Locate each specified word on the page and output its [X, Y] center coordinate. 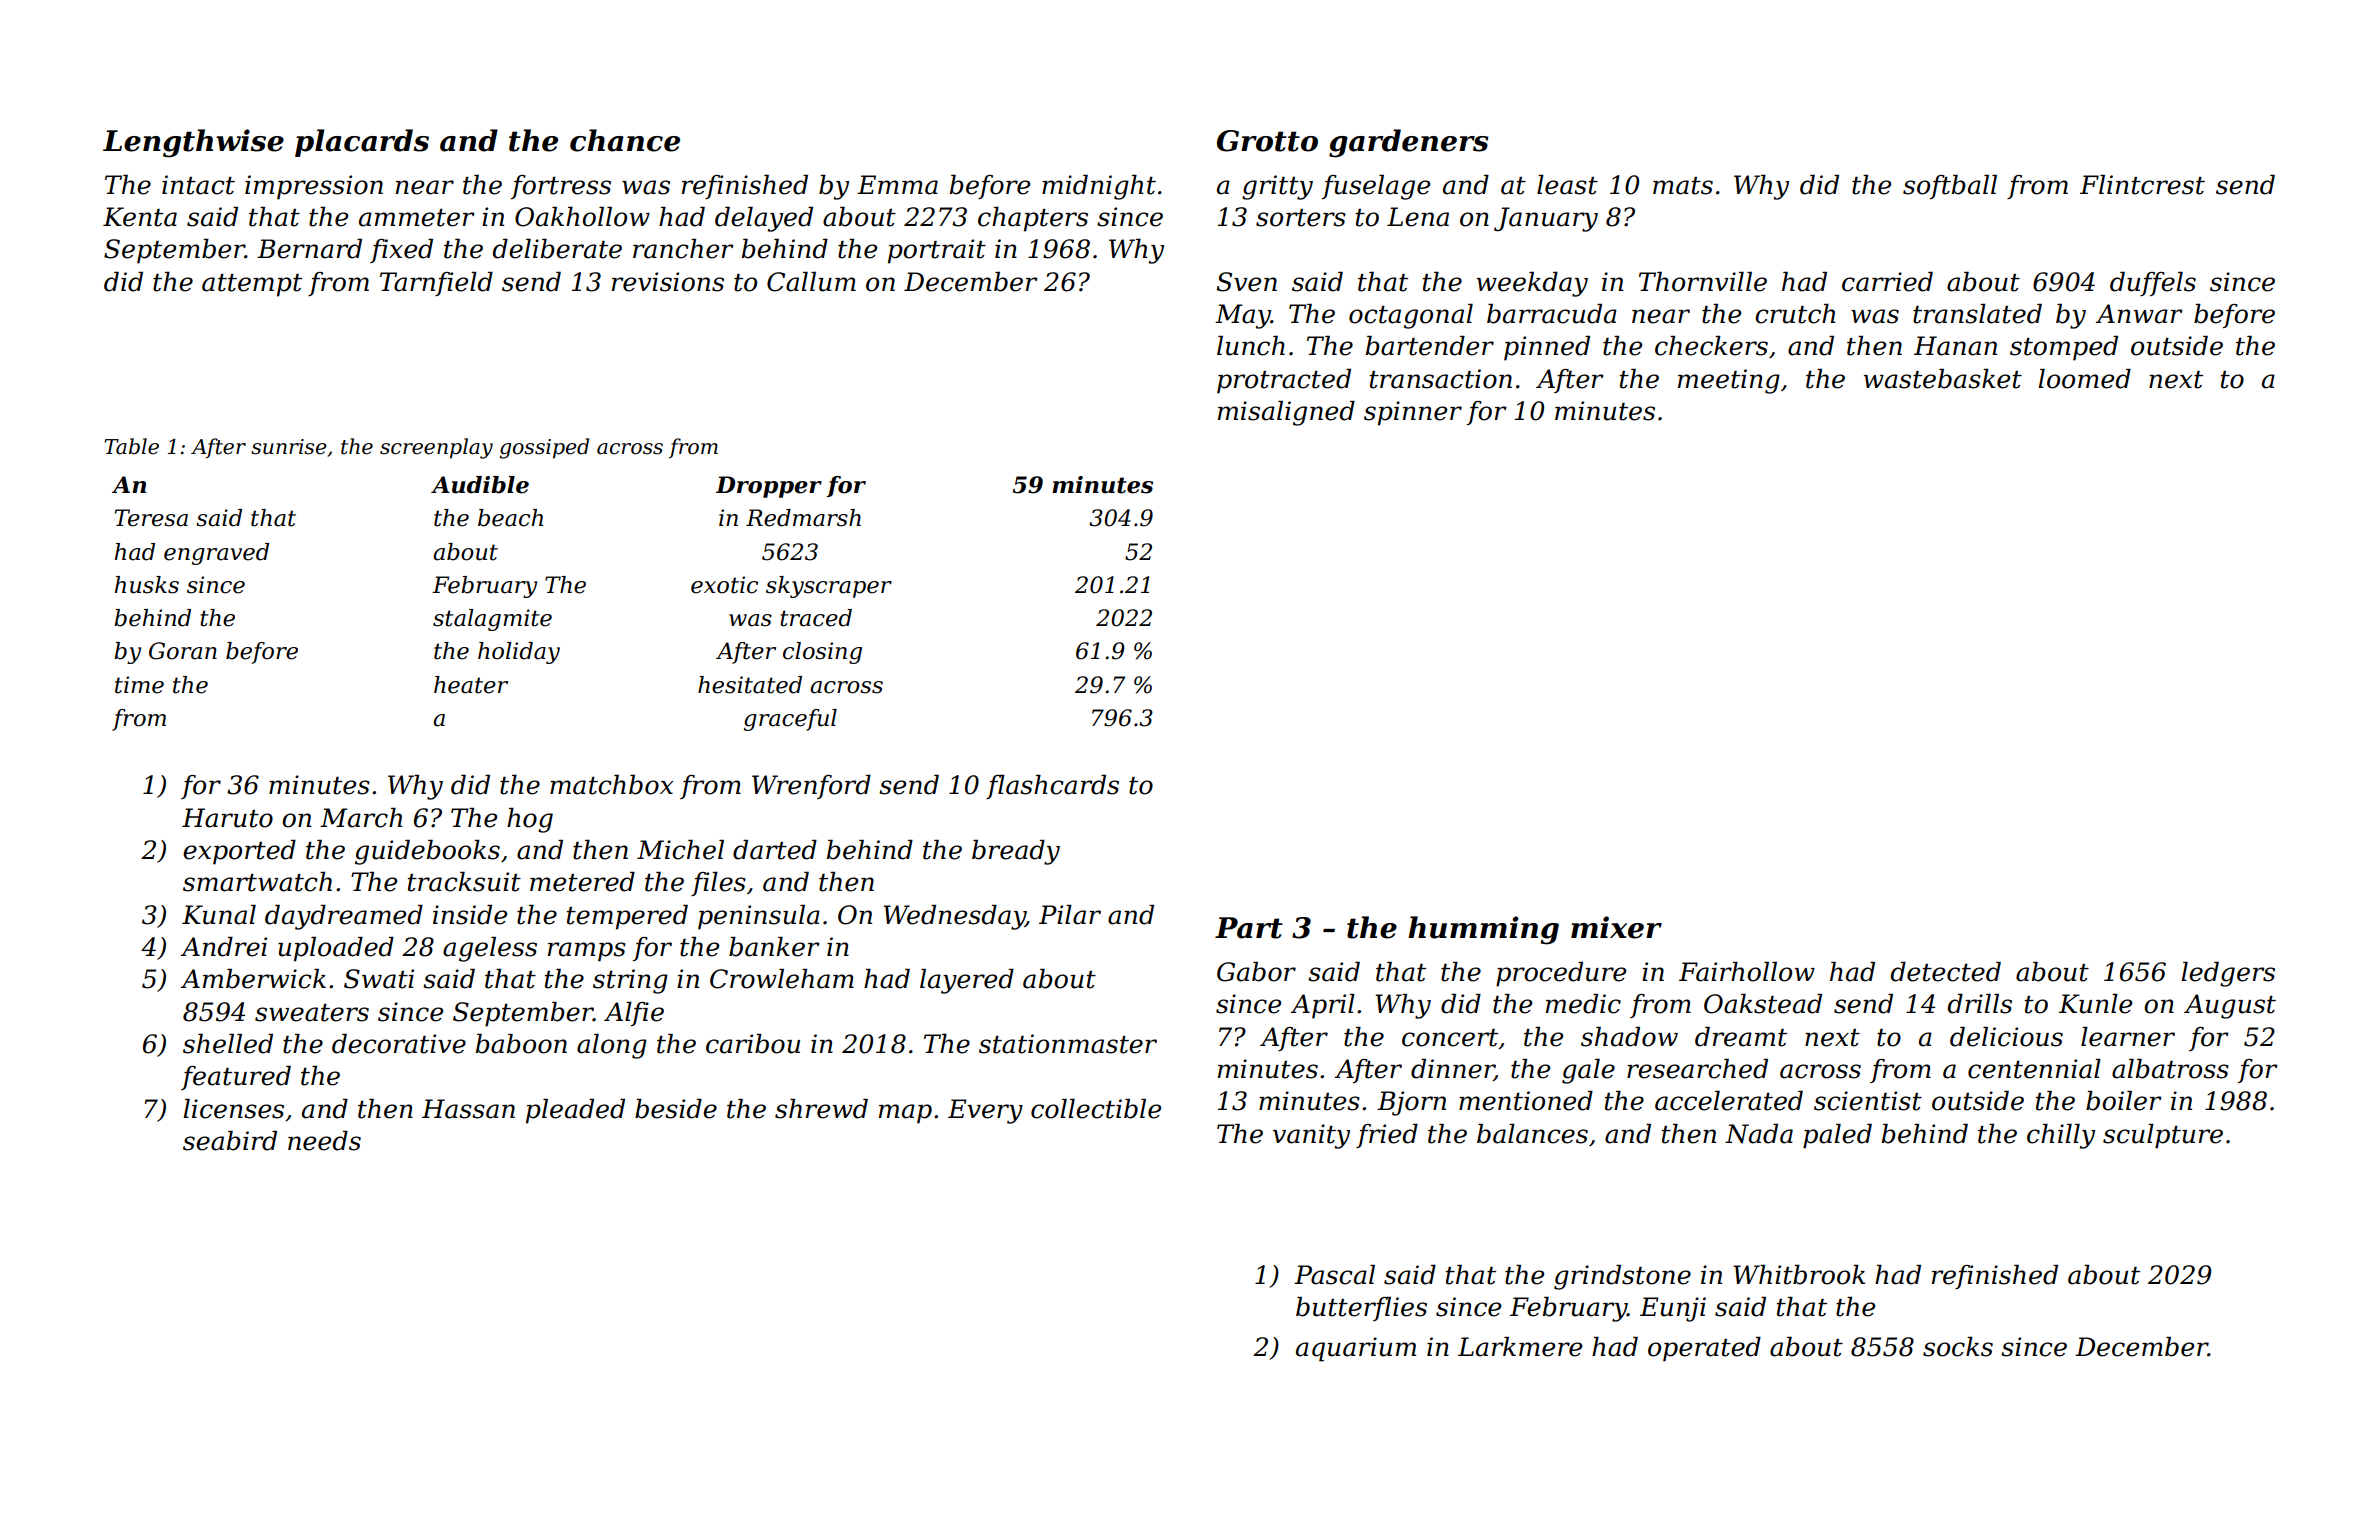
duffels [2153, 284]
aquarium [1356, 1349]
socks [1958, 1347]
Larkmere [1520, 1347]
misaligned [1286, 413]
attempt [252, 285]
